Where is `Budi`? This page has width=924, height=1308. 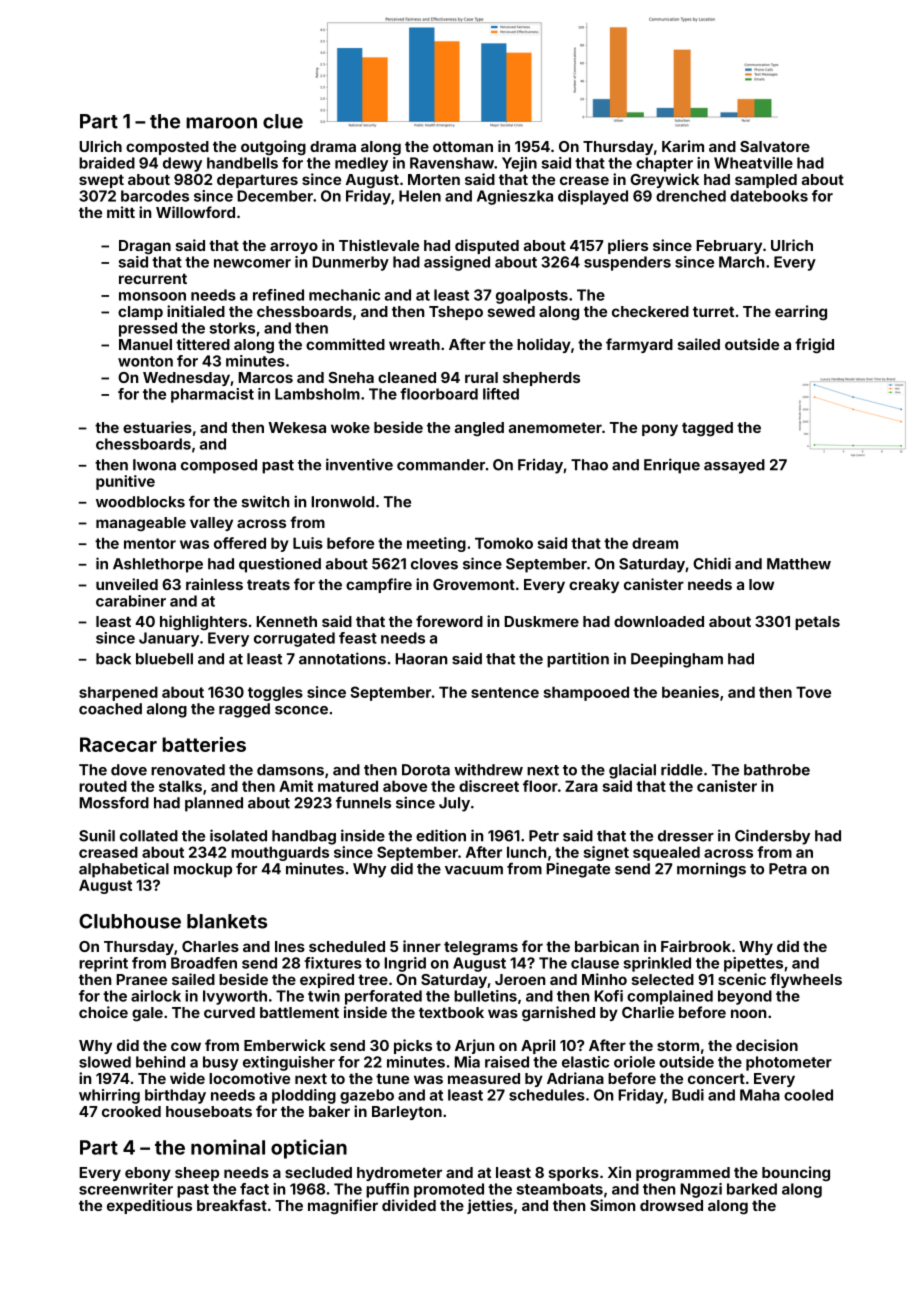
Budi is located at coordinates (688, 1095).
